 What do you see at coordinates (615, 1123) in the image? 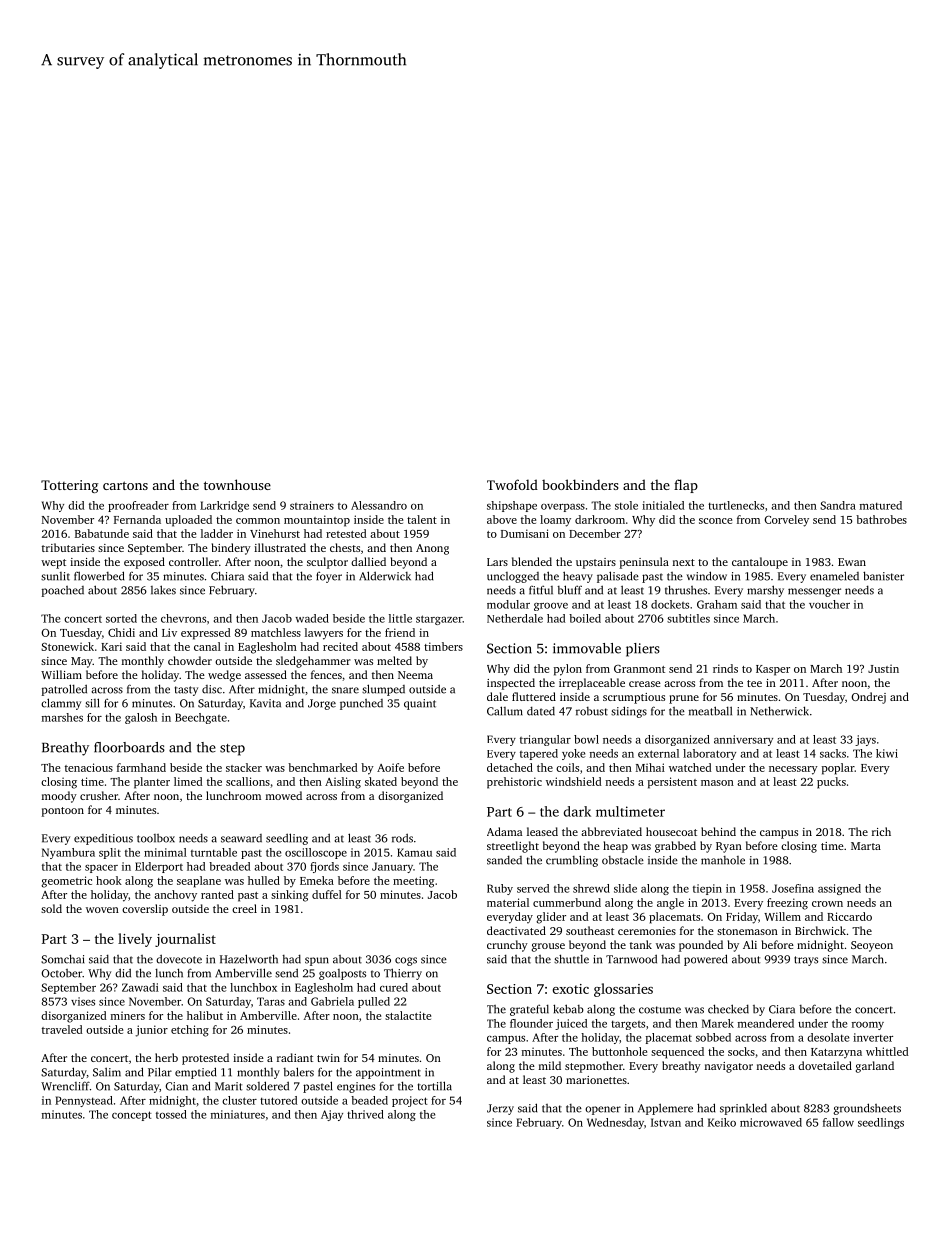
I see `Wednesday` at bounding box center [615, 1123].
